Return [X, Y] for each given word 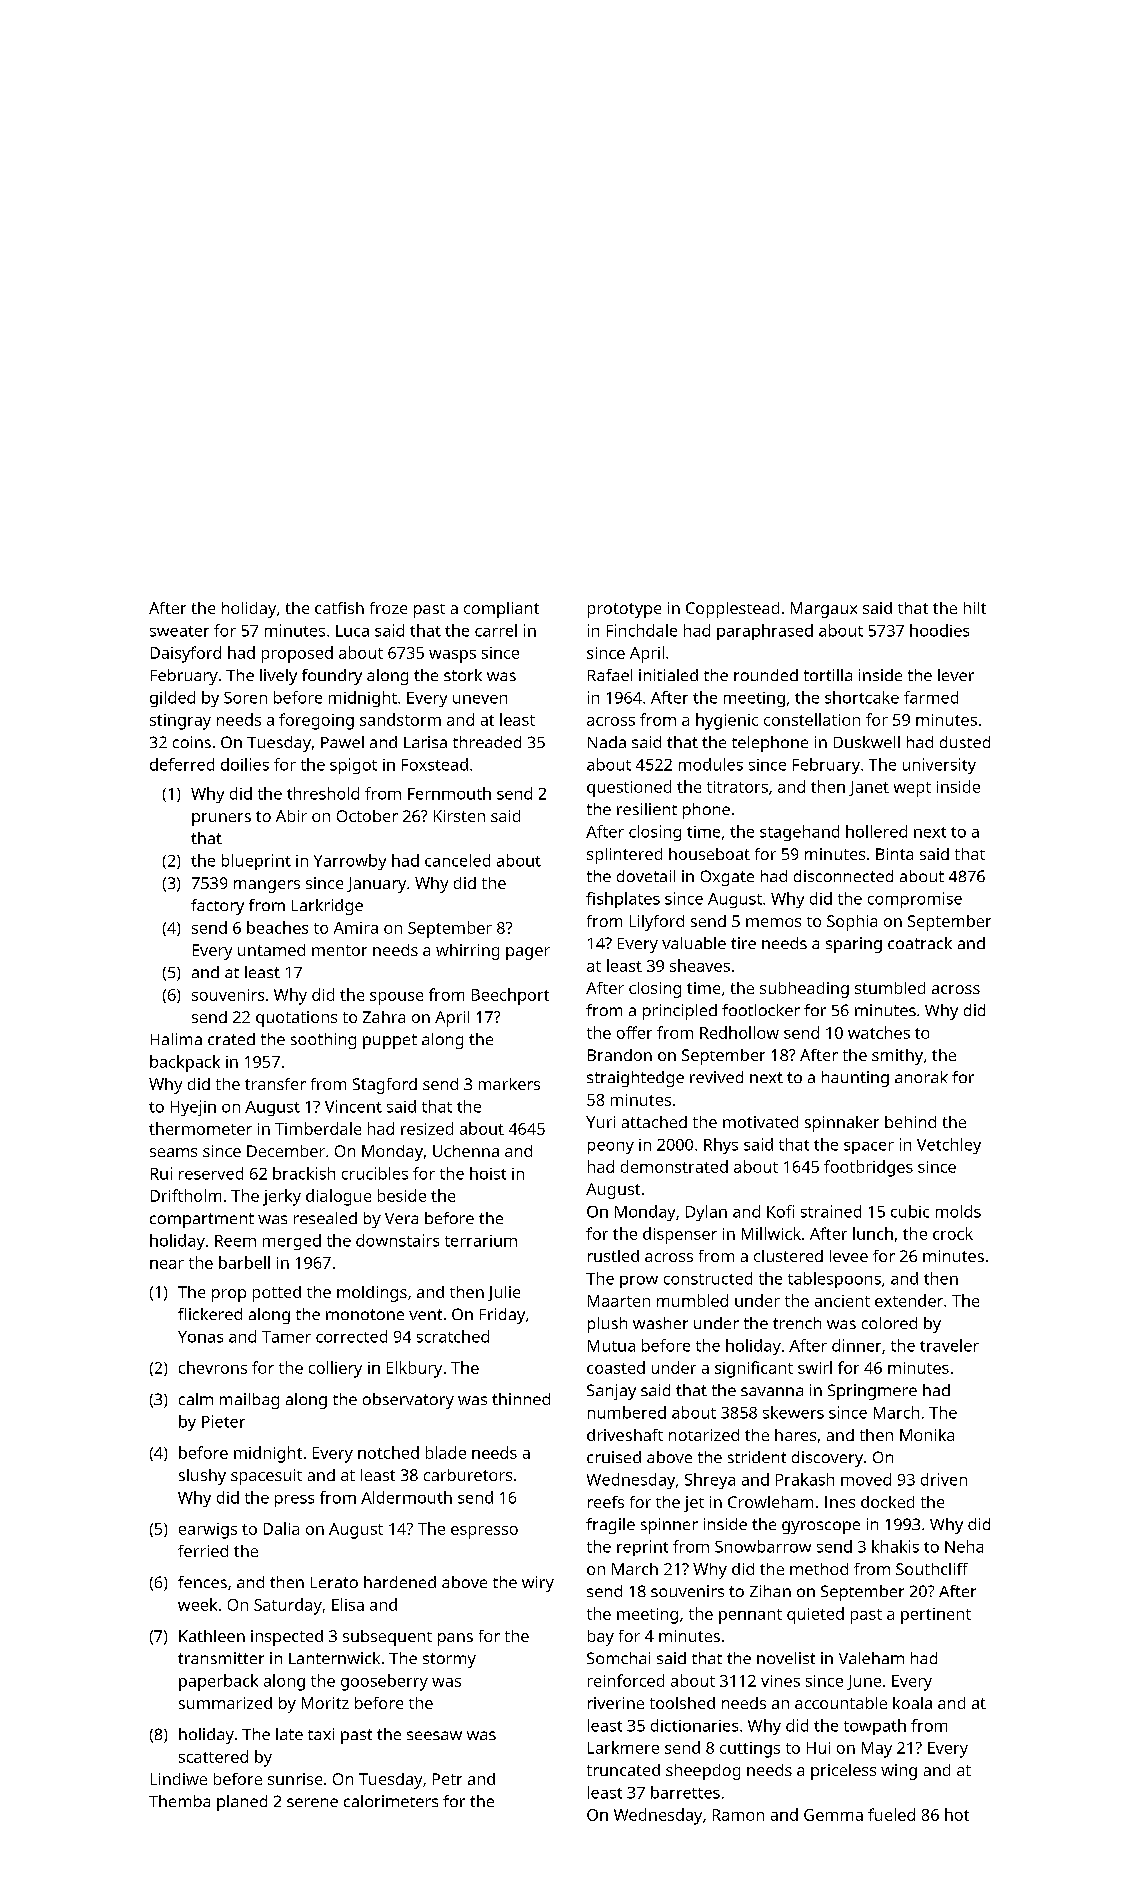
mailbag [249, 1401]
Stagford [385, 1086]
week [197, 1604]
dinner [856, 1345]
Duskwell [867, 742]
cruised [614, 1457]
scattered [213, 1756]
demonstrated [674, 1166]
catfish [339, 608]
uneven [480, 699]
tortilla [828, 675]
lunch [873, 1233]
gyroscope [821, 1527]
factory [217, 907]
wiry [538, 1584]
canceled [457, 860]
